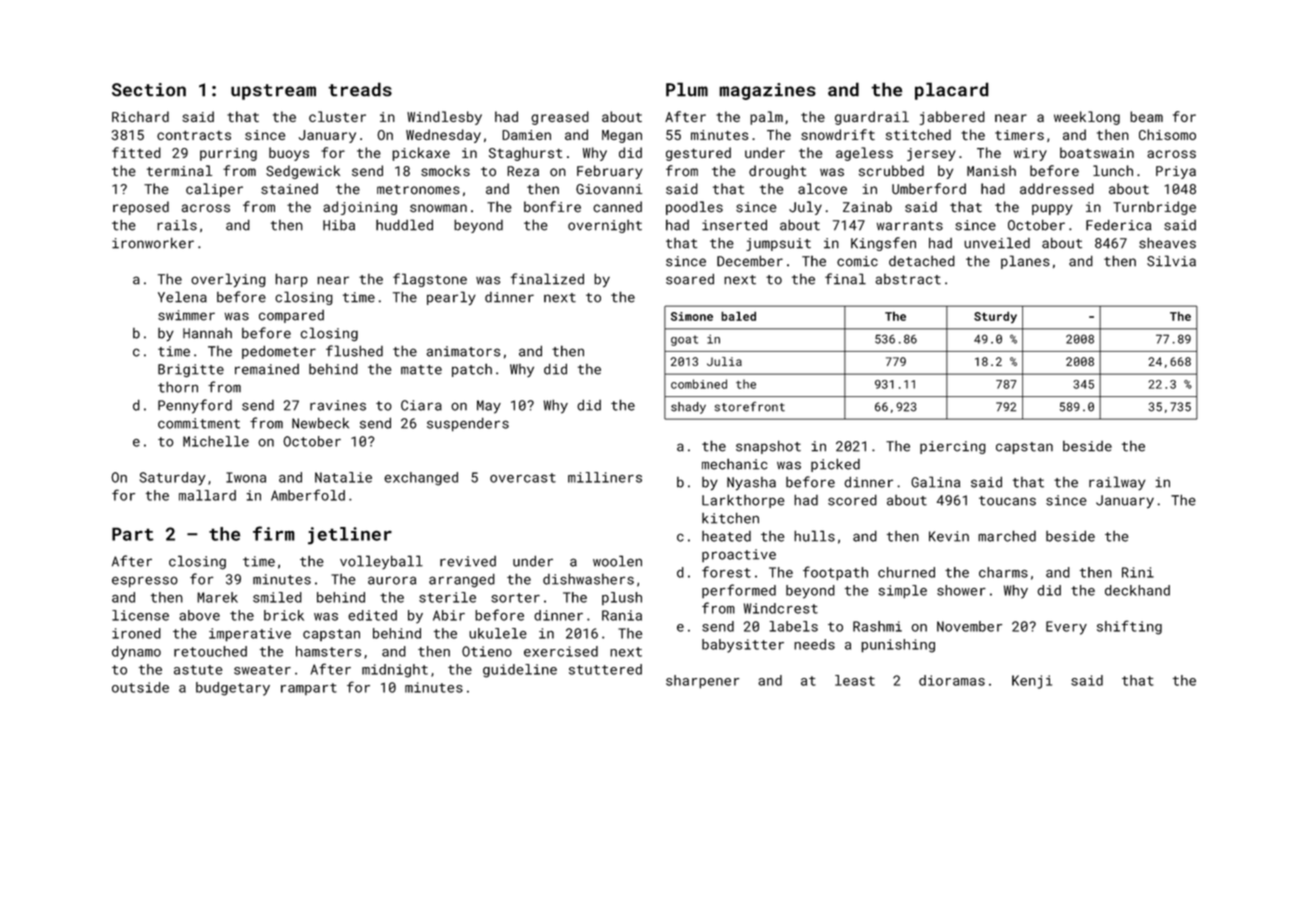 The image size is (1308, 924). I want to click on shifting, so click(1129, 627).
